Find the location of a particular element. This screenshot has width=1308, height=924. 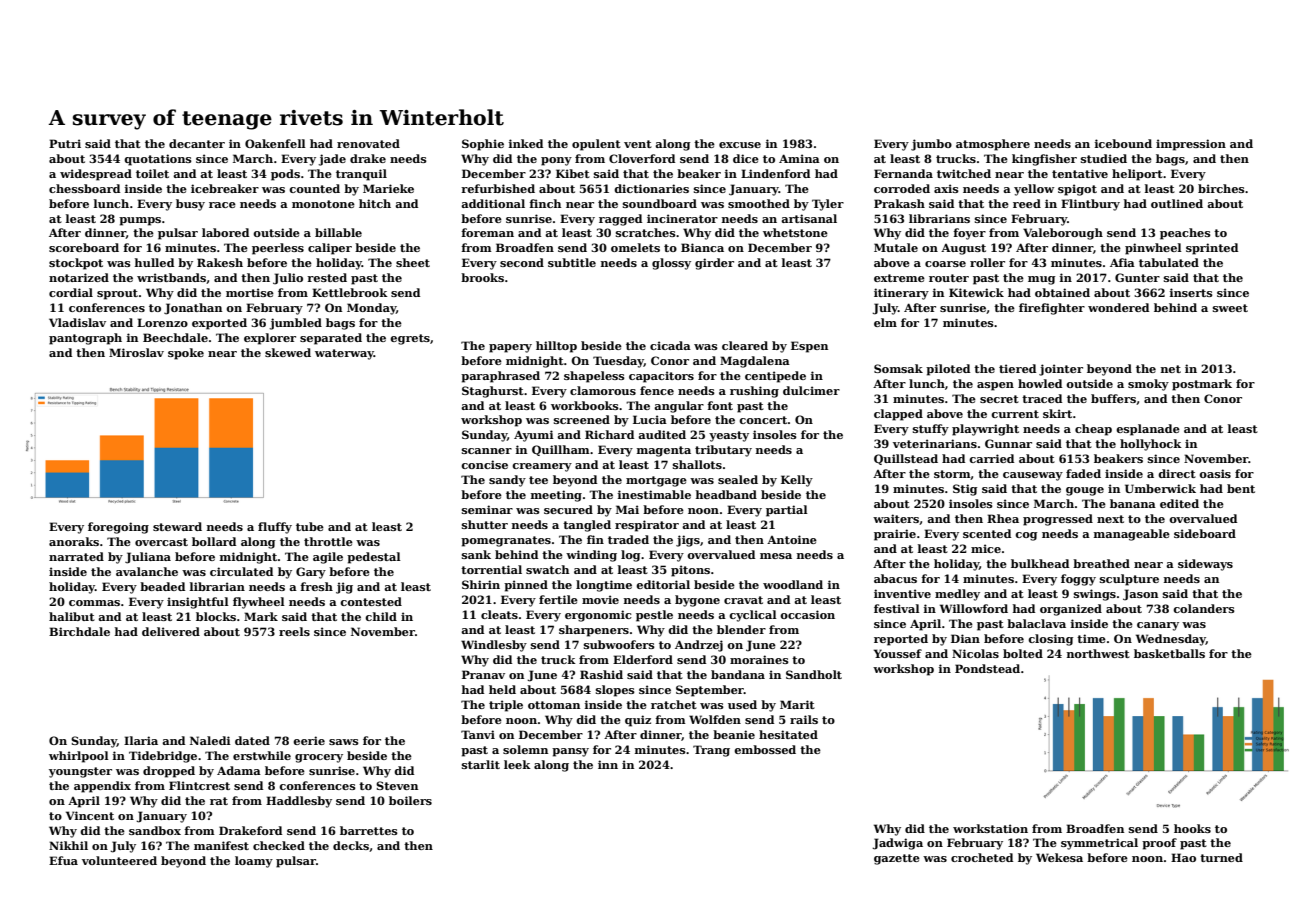

barrettes is located at coordinates (369, 830).
